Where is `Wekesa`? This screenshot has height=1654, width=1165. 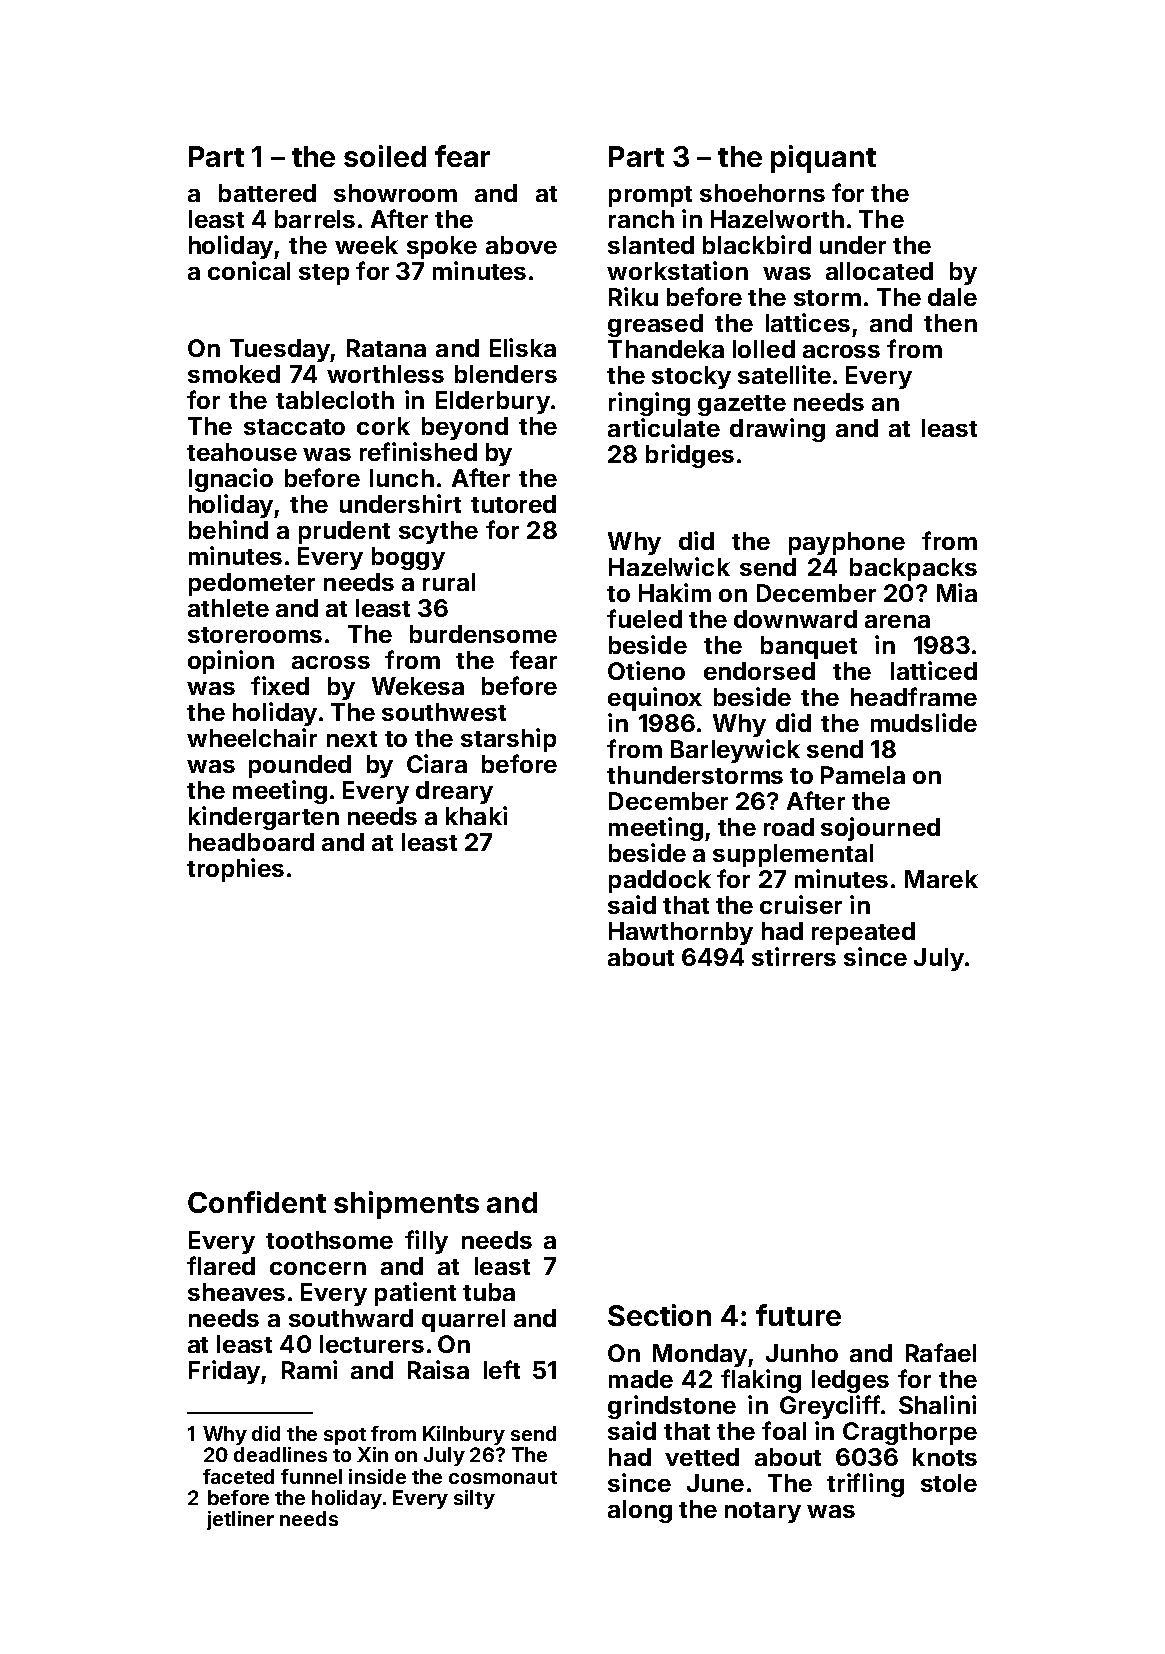 Wekesa is located at coordinates (418, 686).
